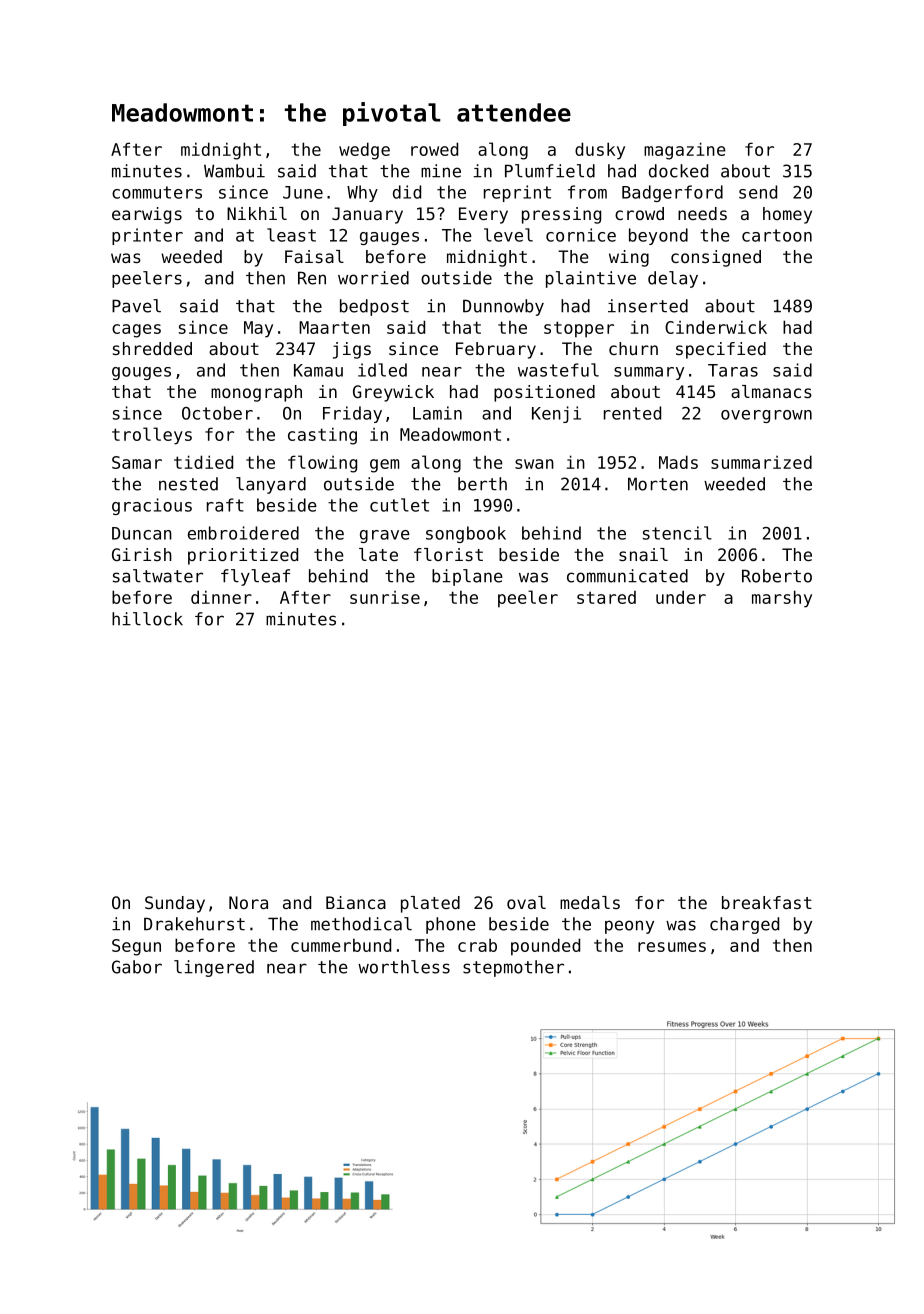  What do you see at coordinates (137, 967) in the page?
I see `Gabor` at bounding box center [137, 967].
